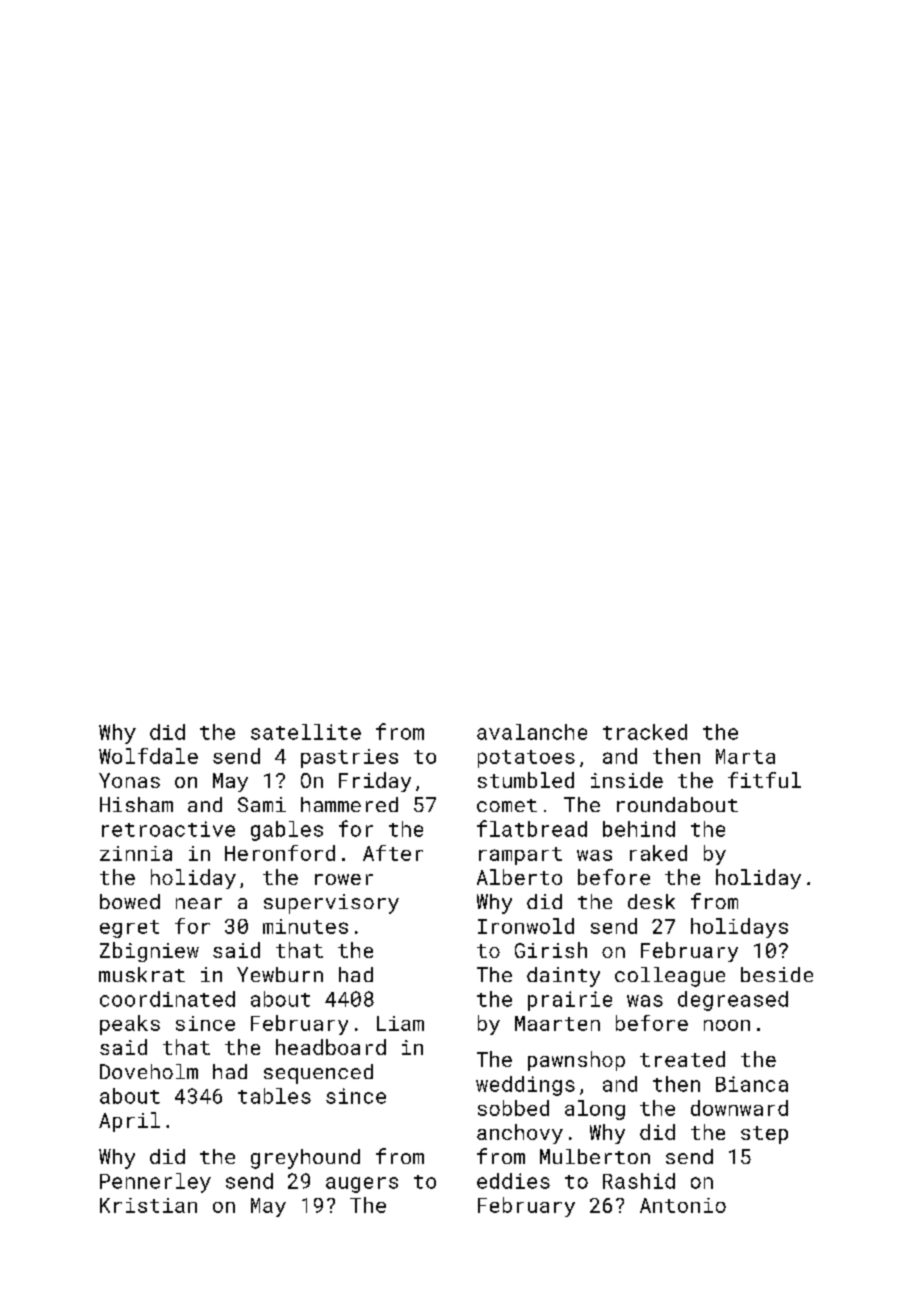 The height and width of the document is (1311, 924). What do you see at coordinates (274, 1096) in the document?
I see `tables` at bounding box center [274, 1096].
